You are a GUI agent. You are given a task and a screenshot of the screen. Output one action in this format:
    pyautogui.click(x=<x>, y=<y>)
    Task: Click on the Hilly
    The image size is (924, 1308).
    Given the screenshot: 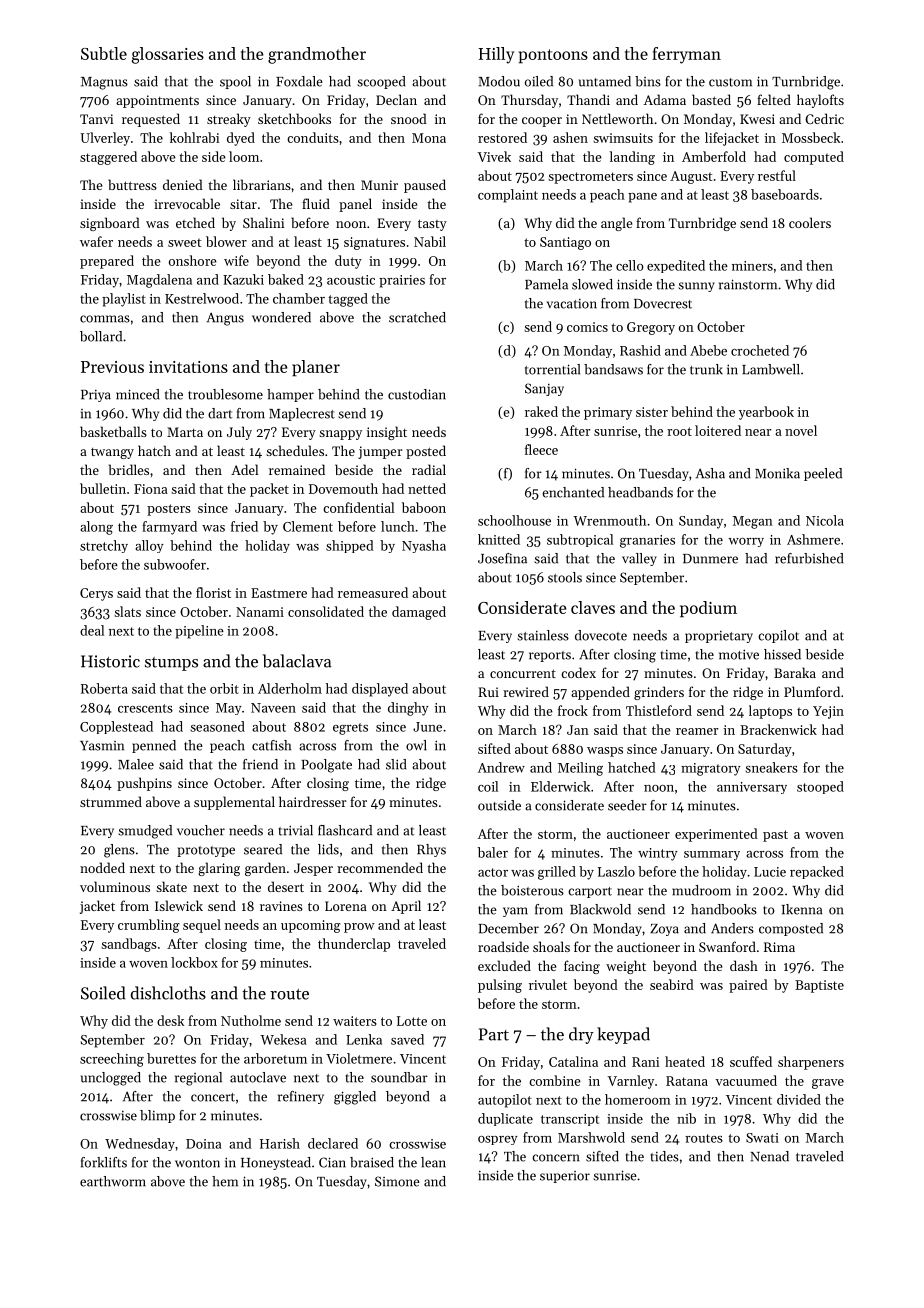 What is the action you would take?
    pyautogui.click(x=496, y=55)
